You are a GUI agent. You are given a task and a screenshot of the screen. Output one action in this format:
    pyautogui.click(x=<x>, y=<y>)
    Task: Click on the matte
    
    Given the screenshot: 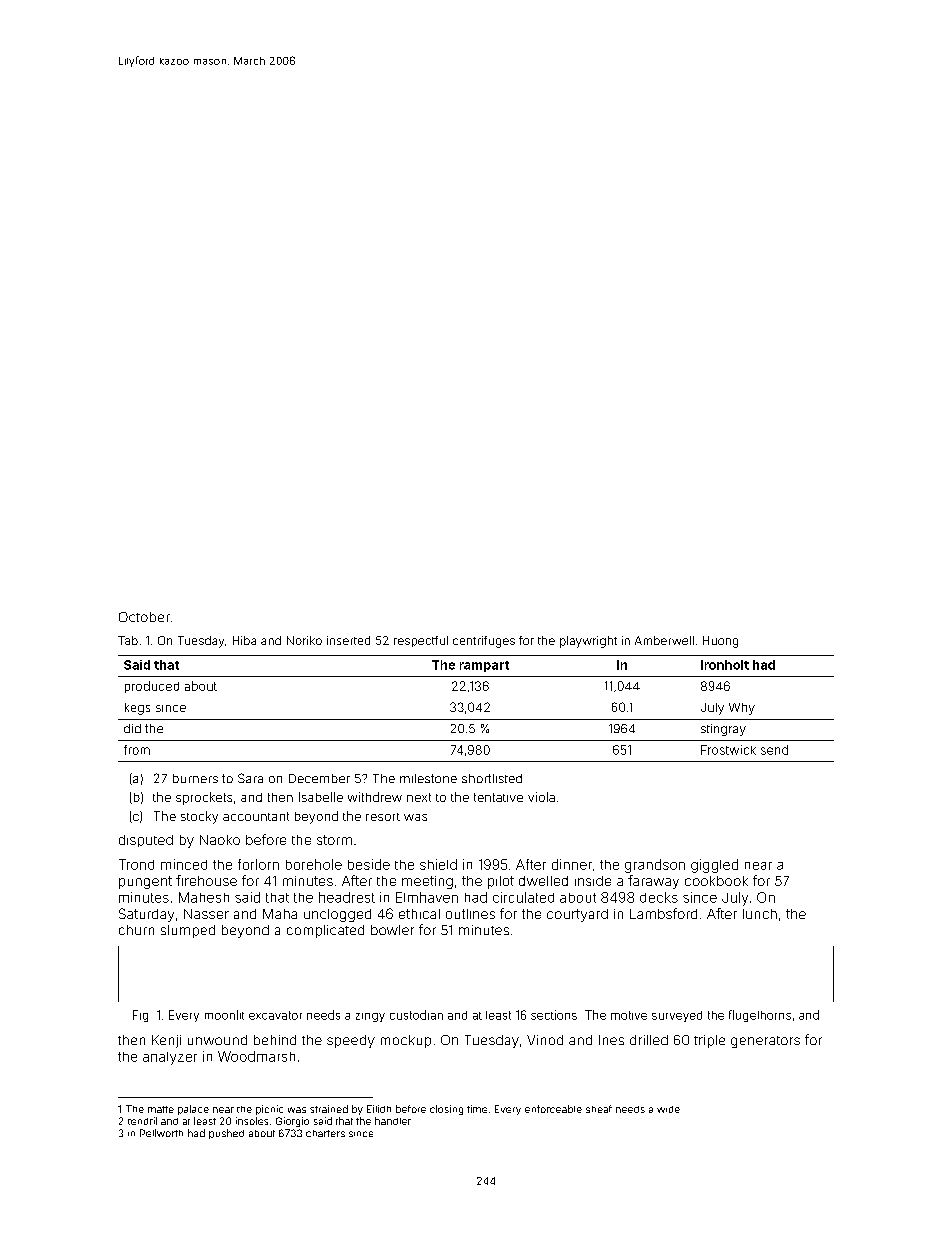 What is the action you would take?
    pyautogui.click(x=161, y=1109)
